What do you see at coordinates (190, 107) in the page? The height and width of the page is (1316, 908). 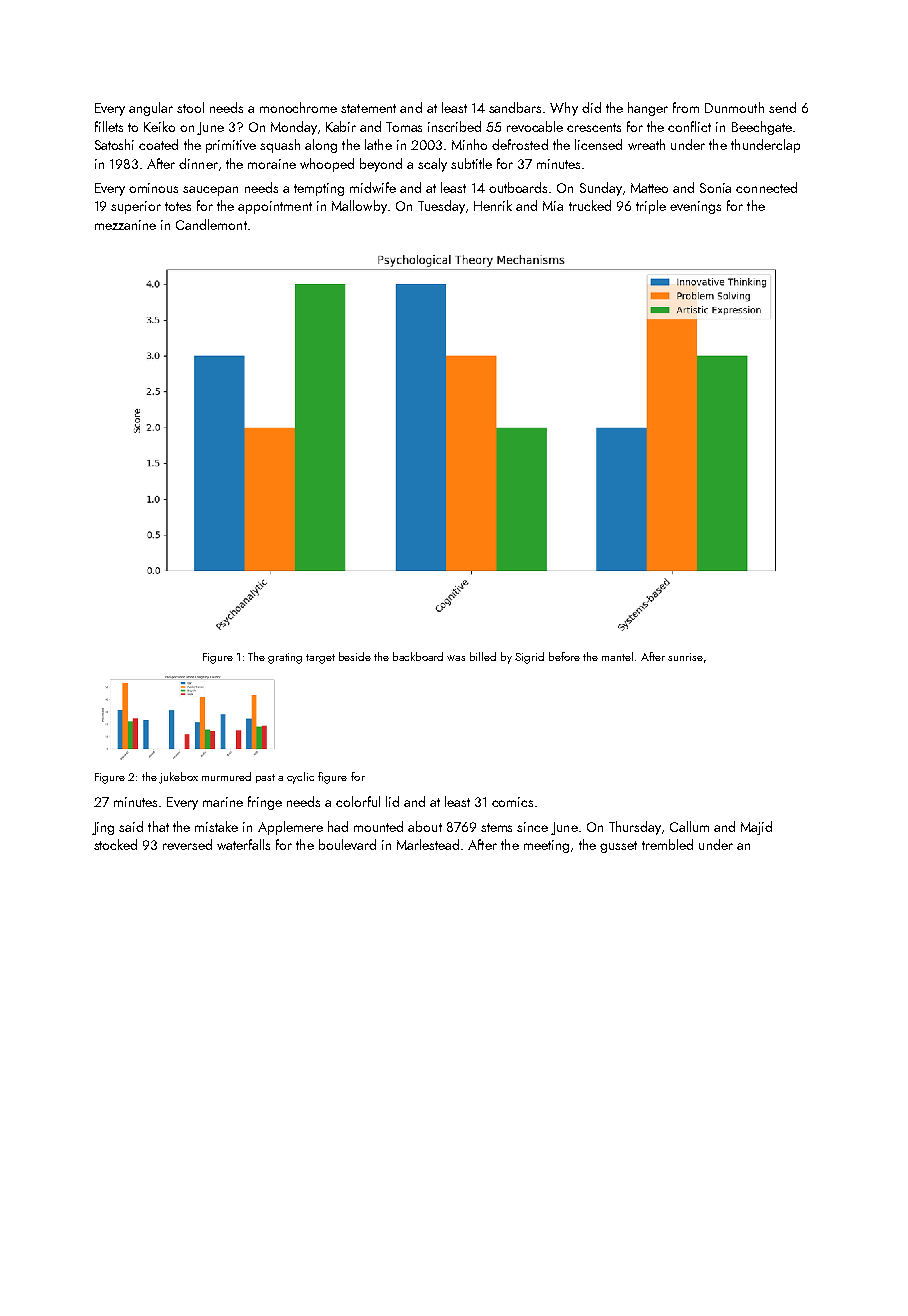 I see `stool` at bounding box center [190, 107].
